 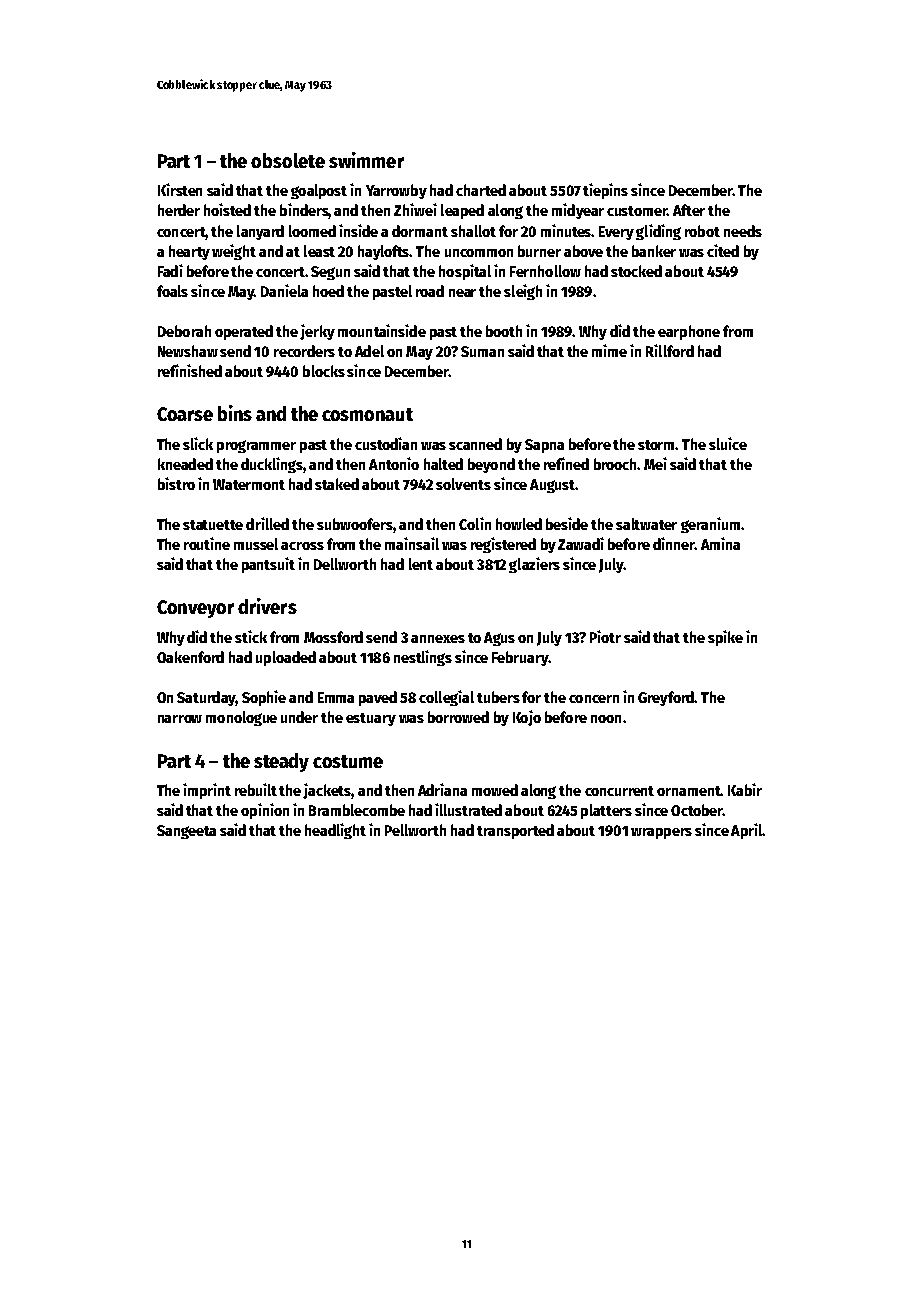 What do you see at coordinates (288, 160) in the screenshot?
I see `obsolete` at bounding box center [288, 160].
